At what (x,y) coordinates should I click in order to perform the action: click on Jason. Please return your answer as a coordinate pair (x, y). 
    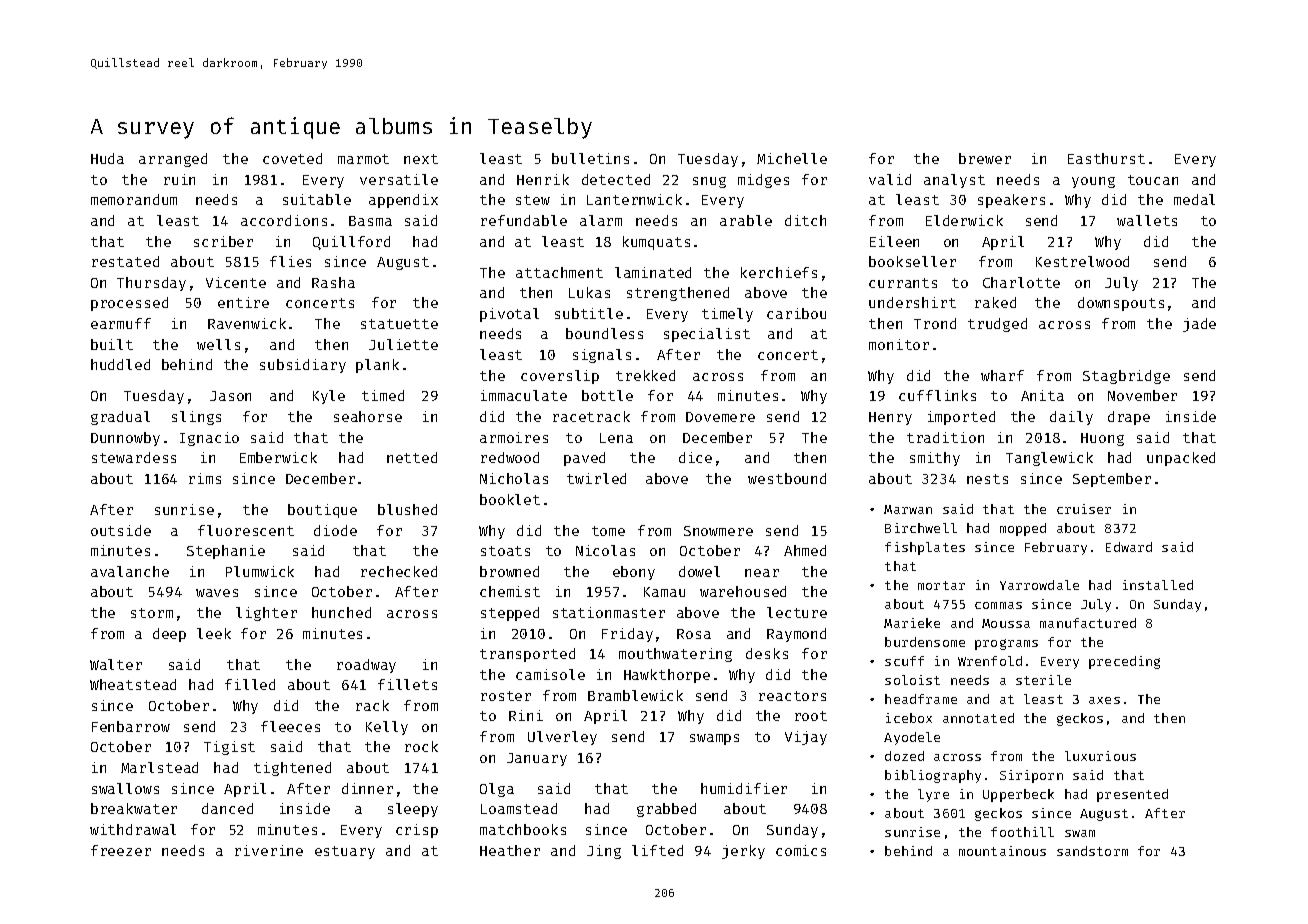
    Looking at the image, I should click on (230, 396).
